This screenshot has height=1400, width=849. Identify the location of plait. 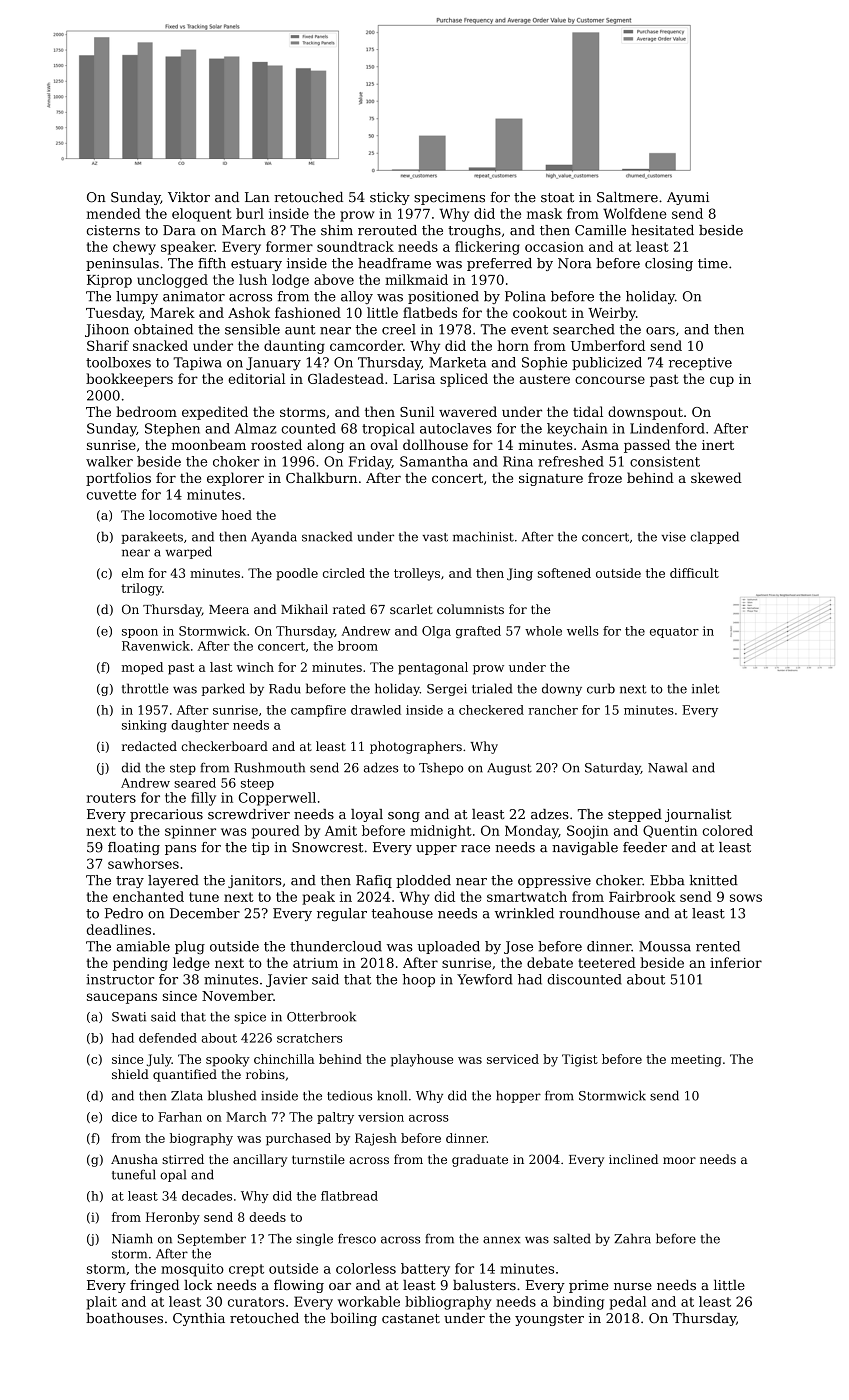
(102, 1303).
